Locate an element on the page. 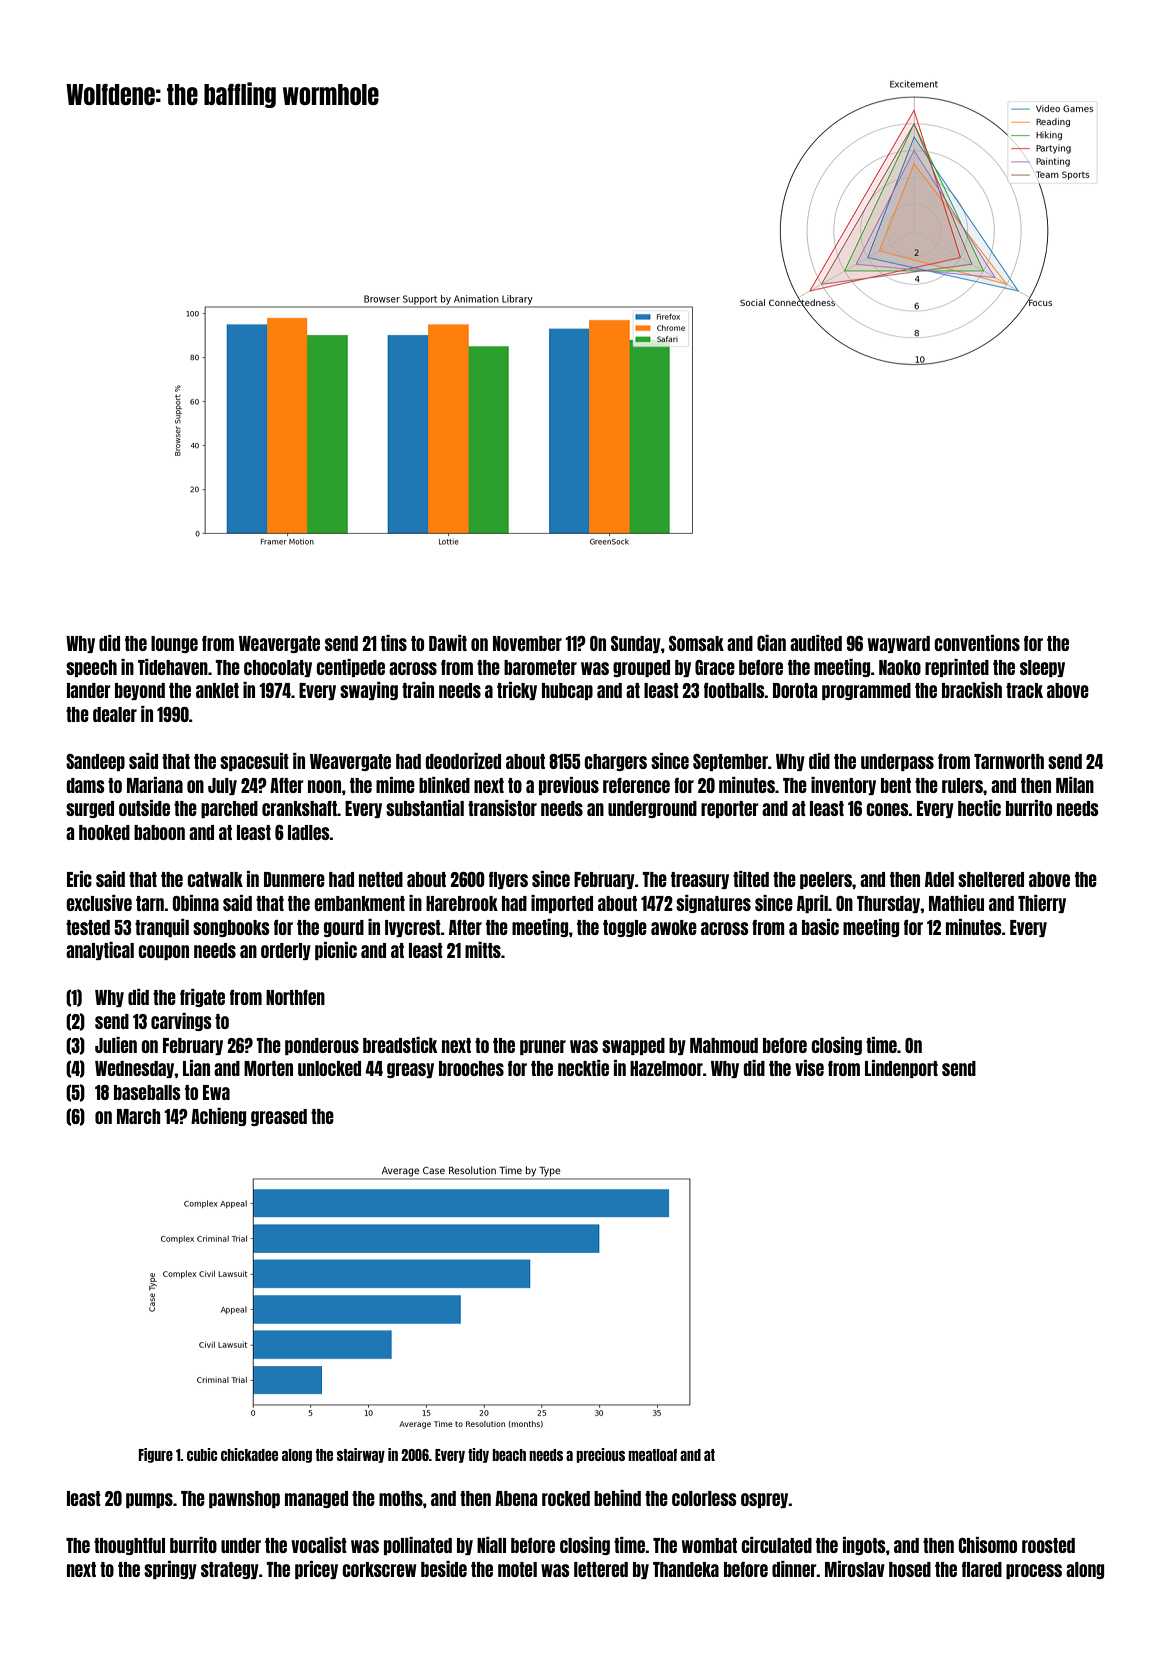 This image has height=1659, width=1173. Mariana is located at coordinates (155, 785).
